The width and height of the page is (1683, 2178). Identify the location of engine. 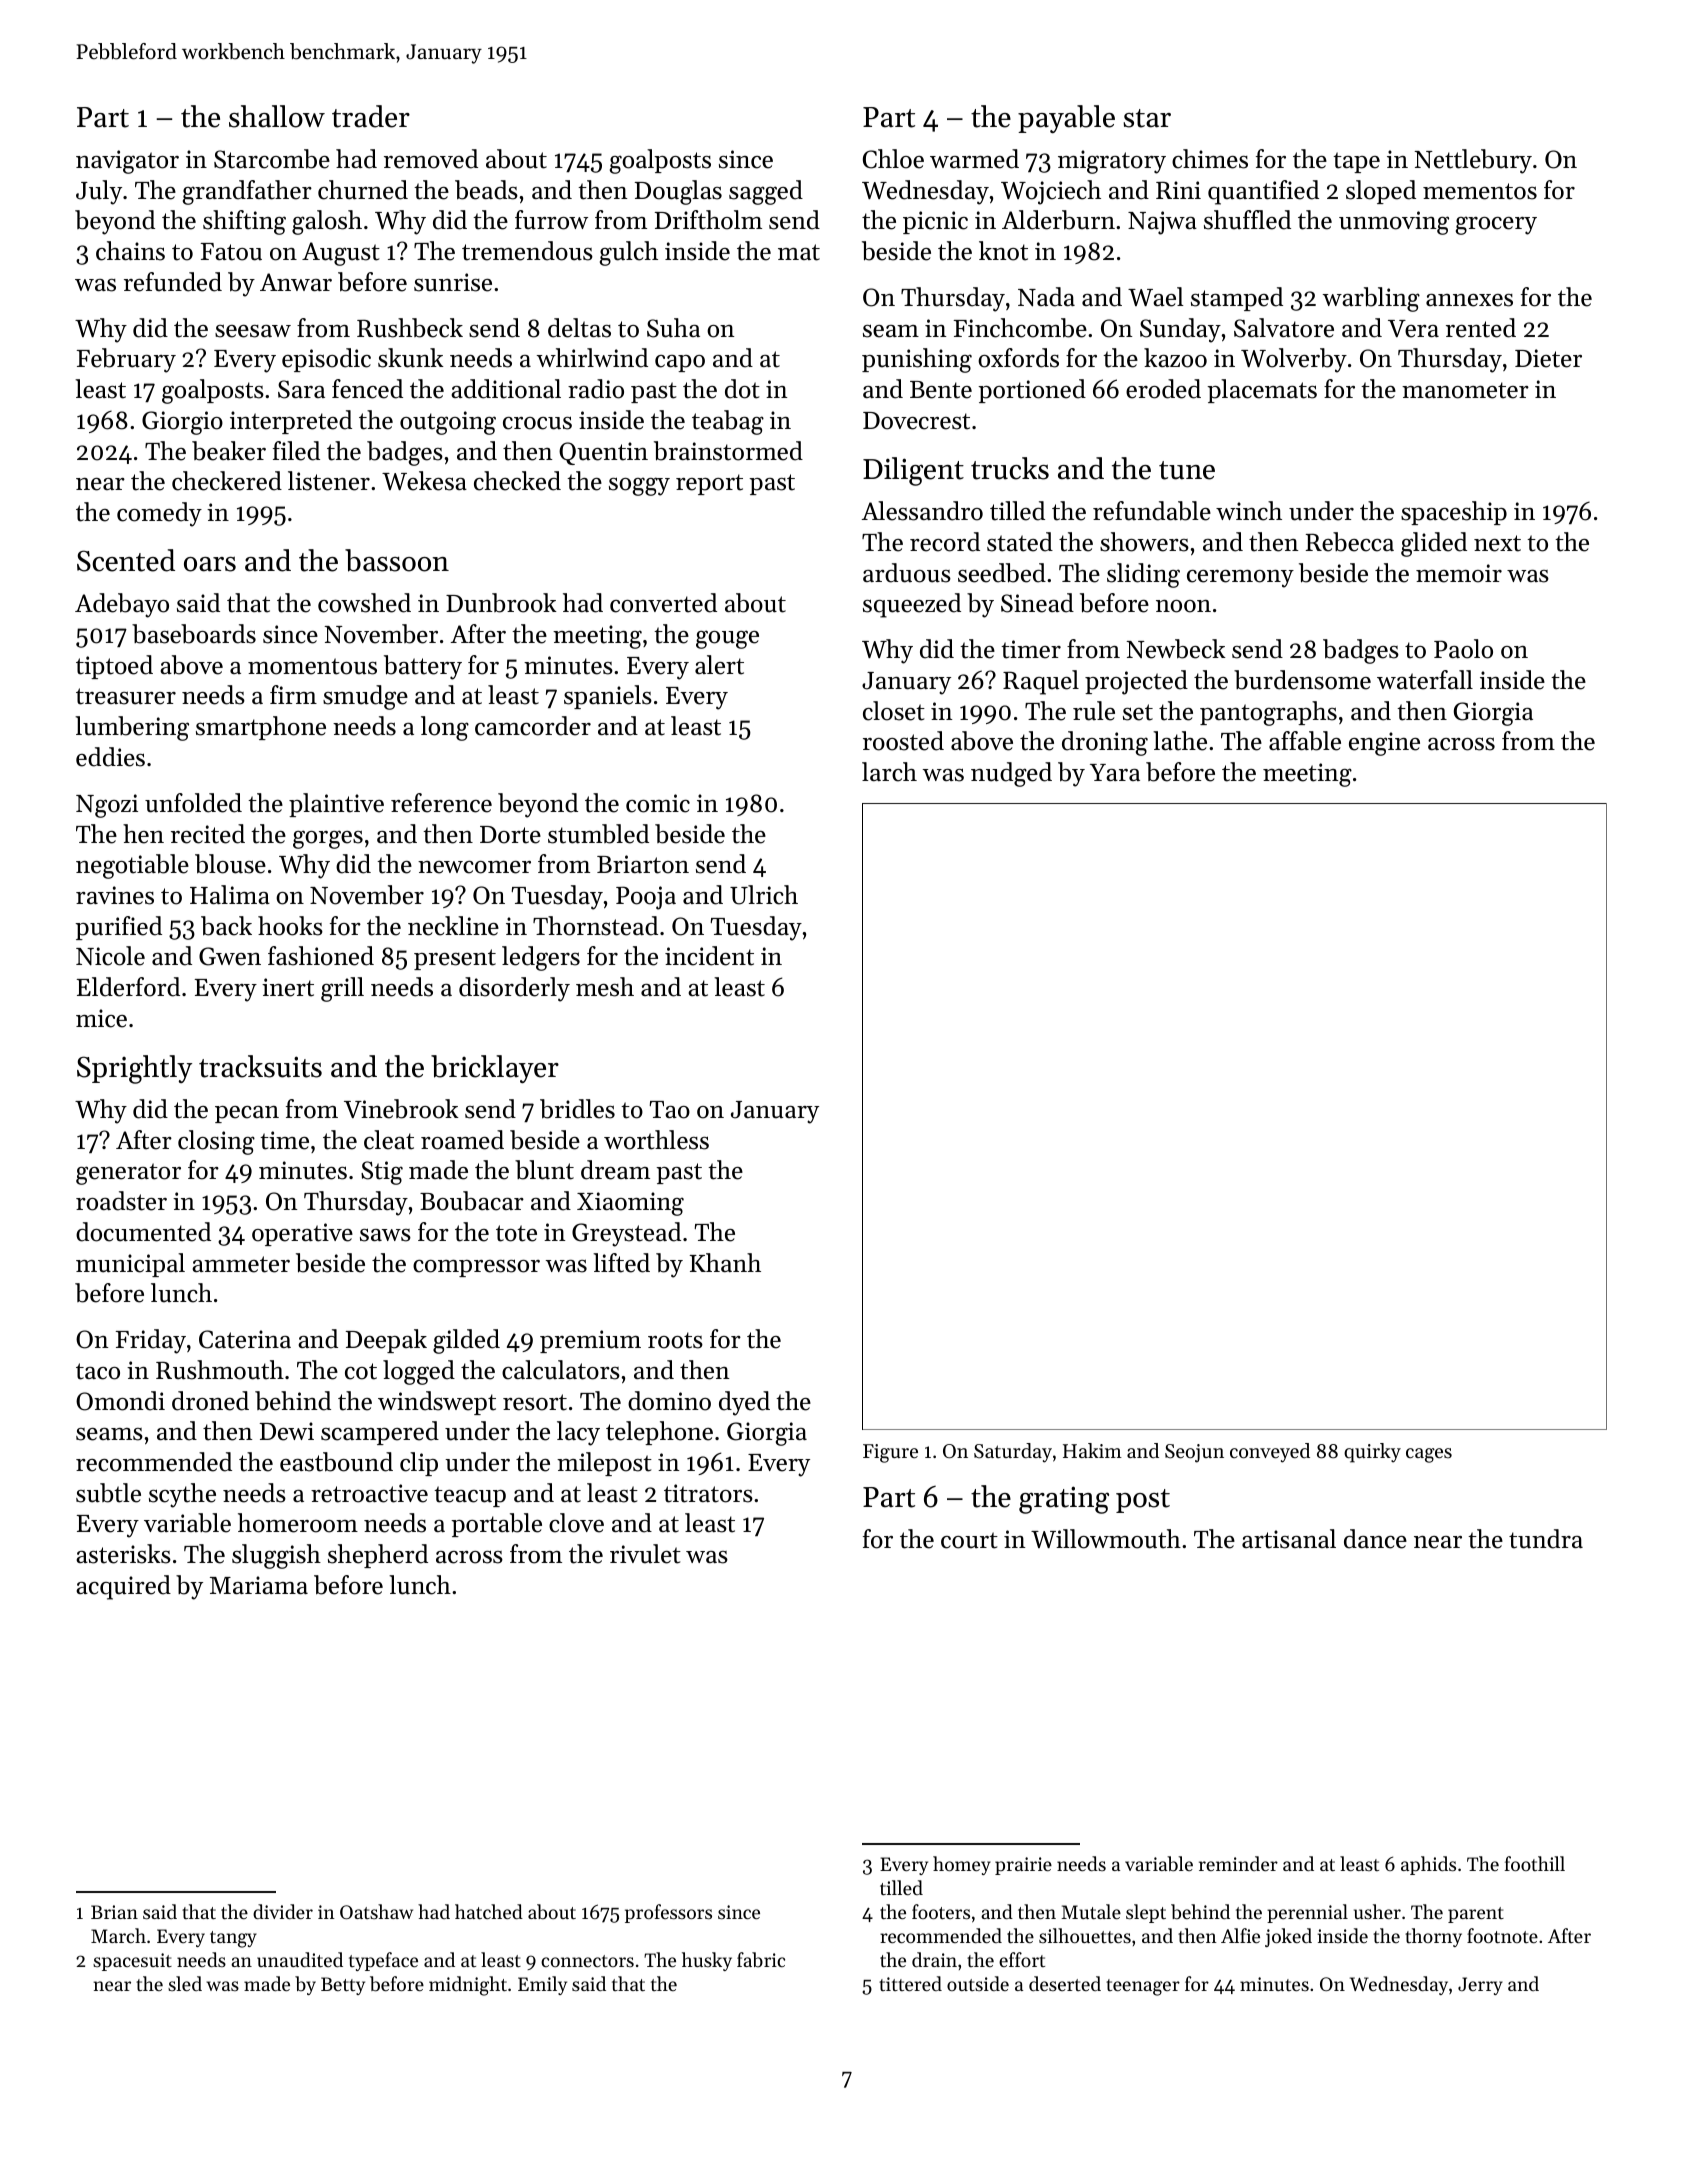
(1384, 744).
